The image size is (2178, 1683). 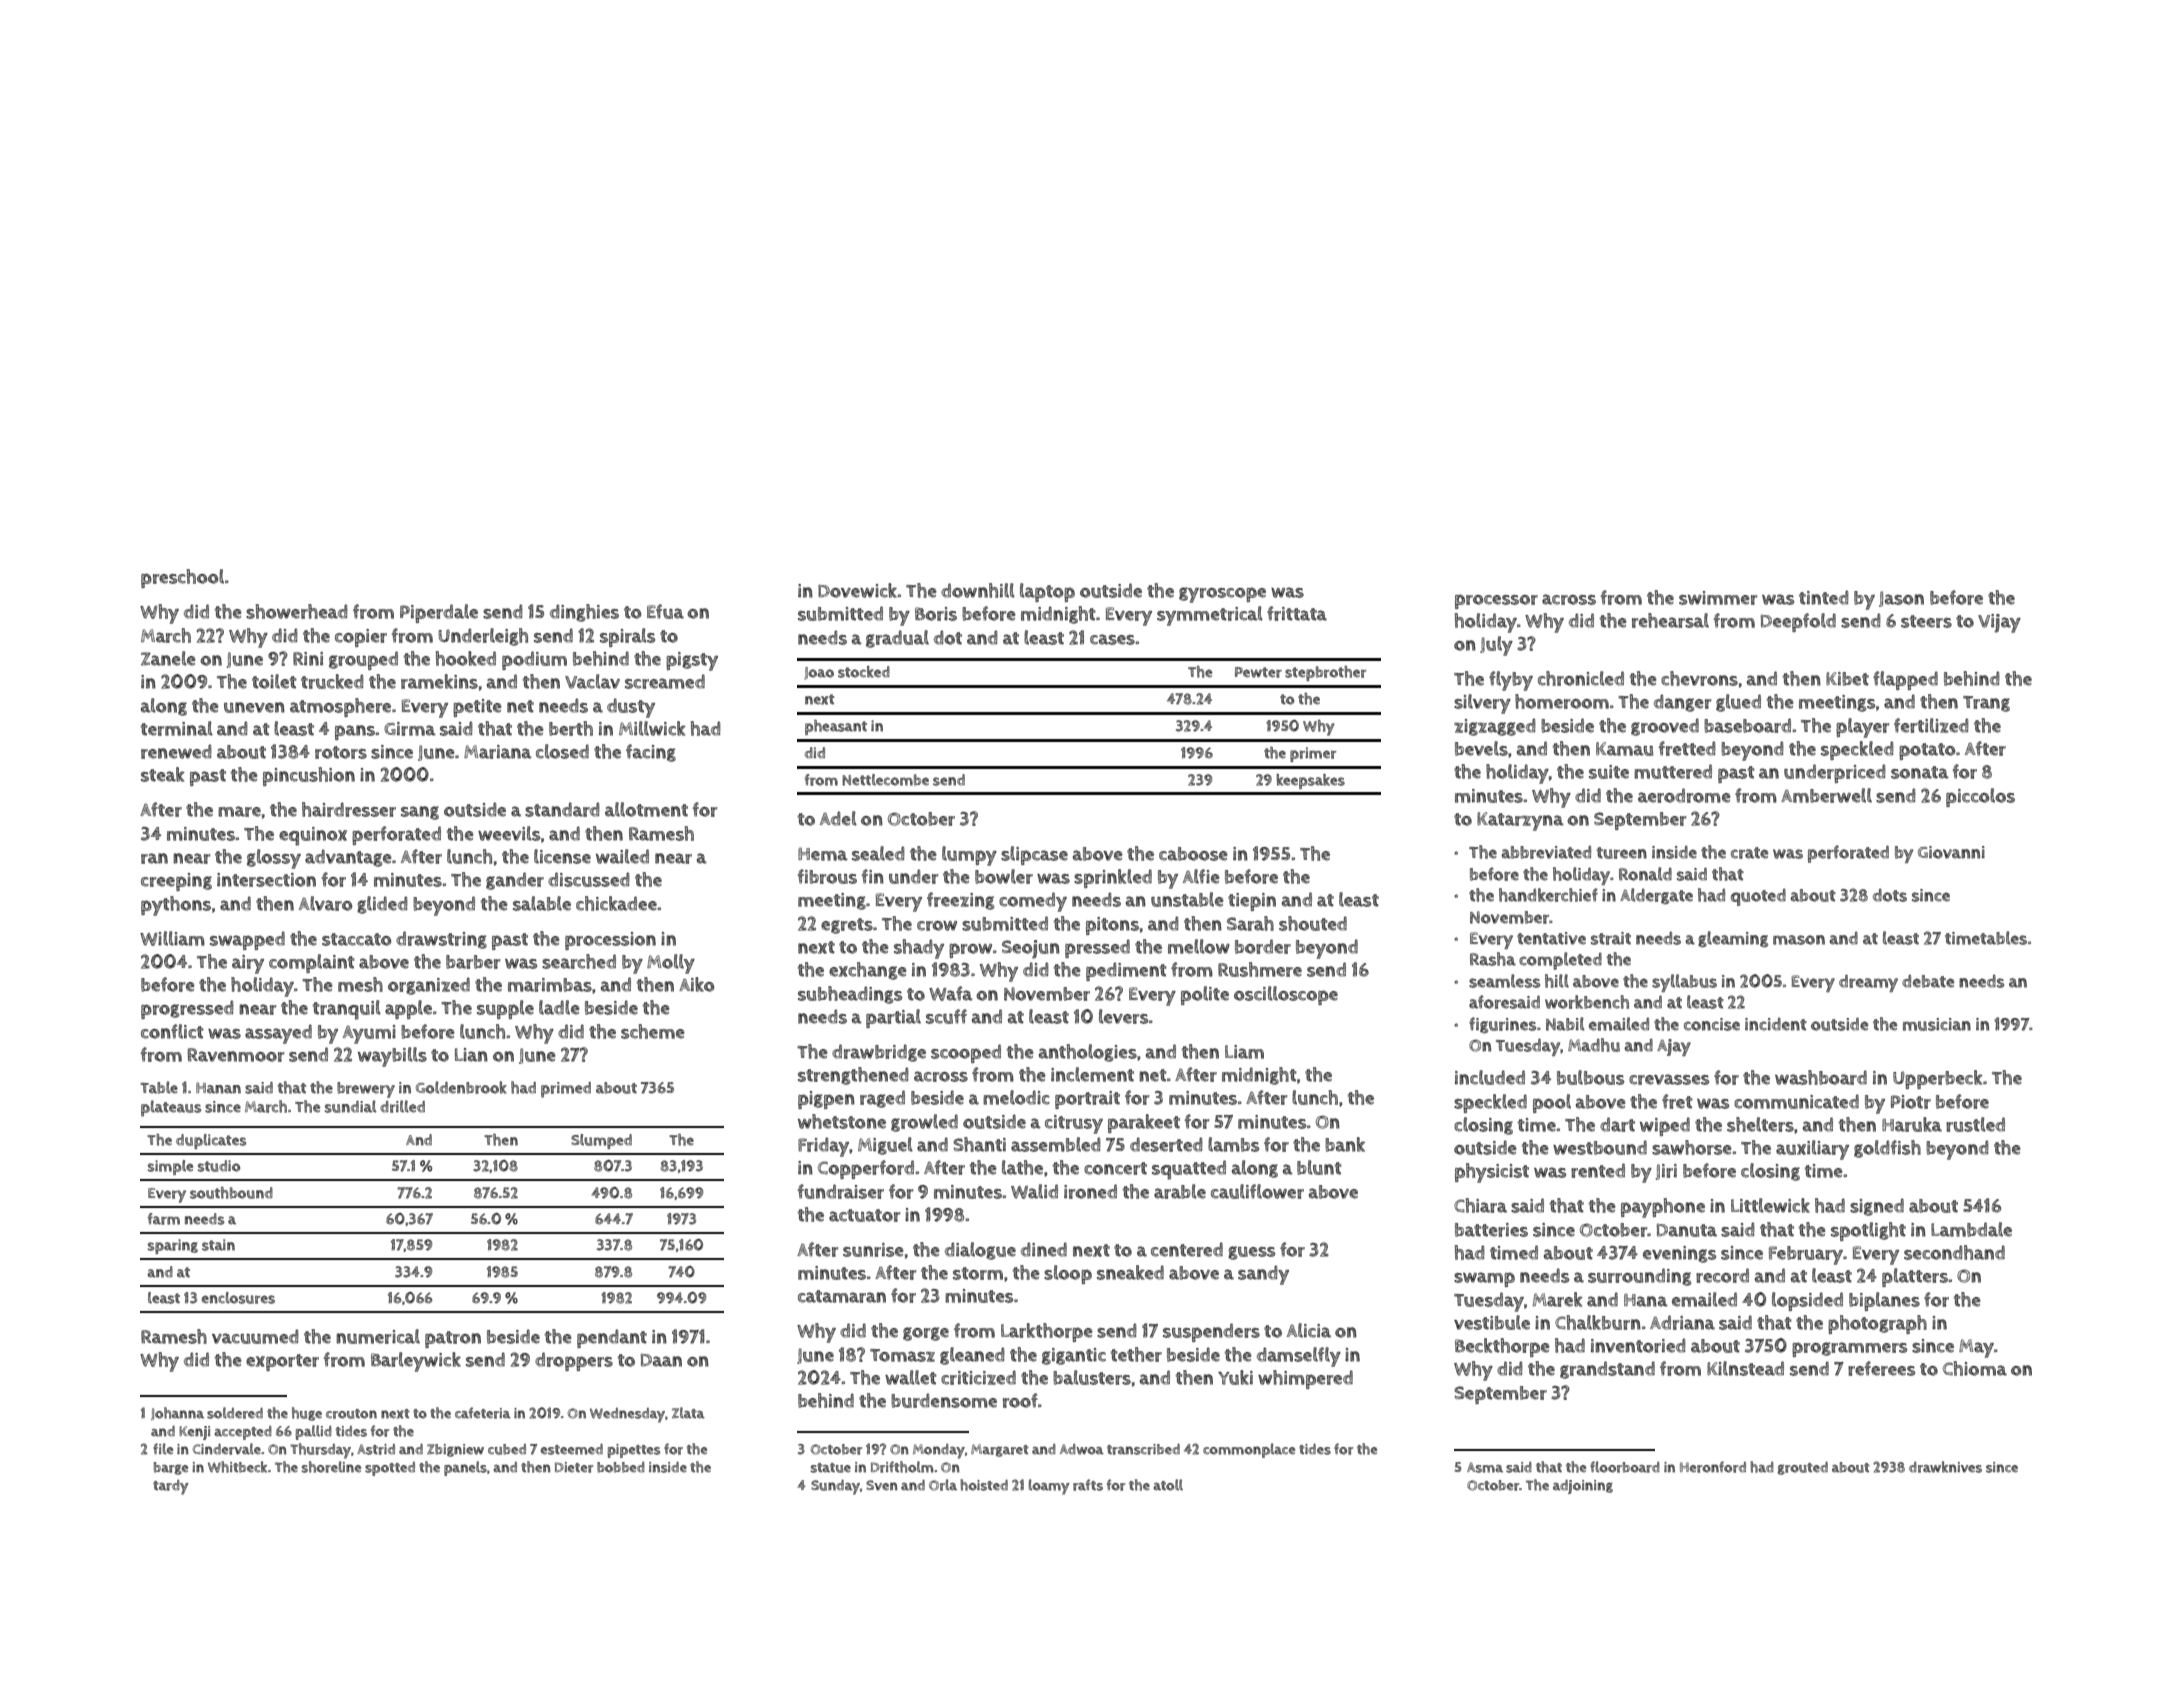 What do you see at coordinates (1297, 613) in the page?
I see `frittata` at bounding box center [1297, 613].
